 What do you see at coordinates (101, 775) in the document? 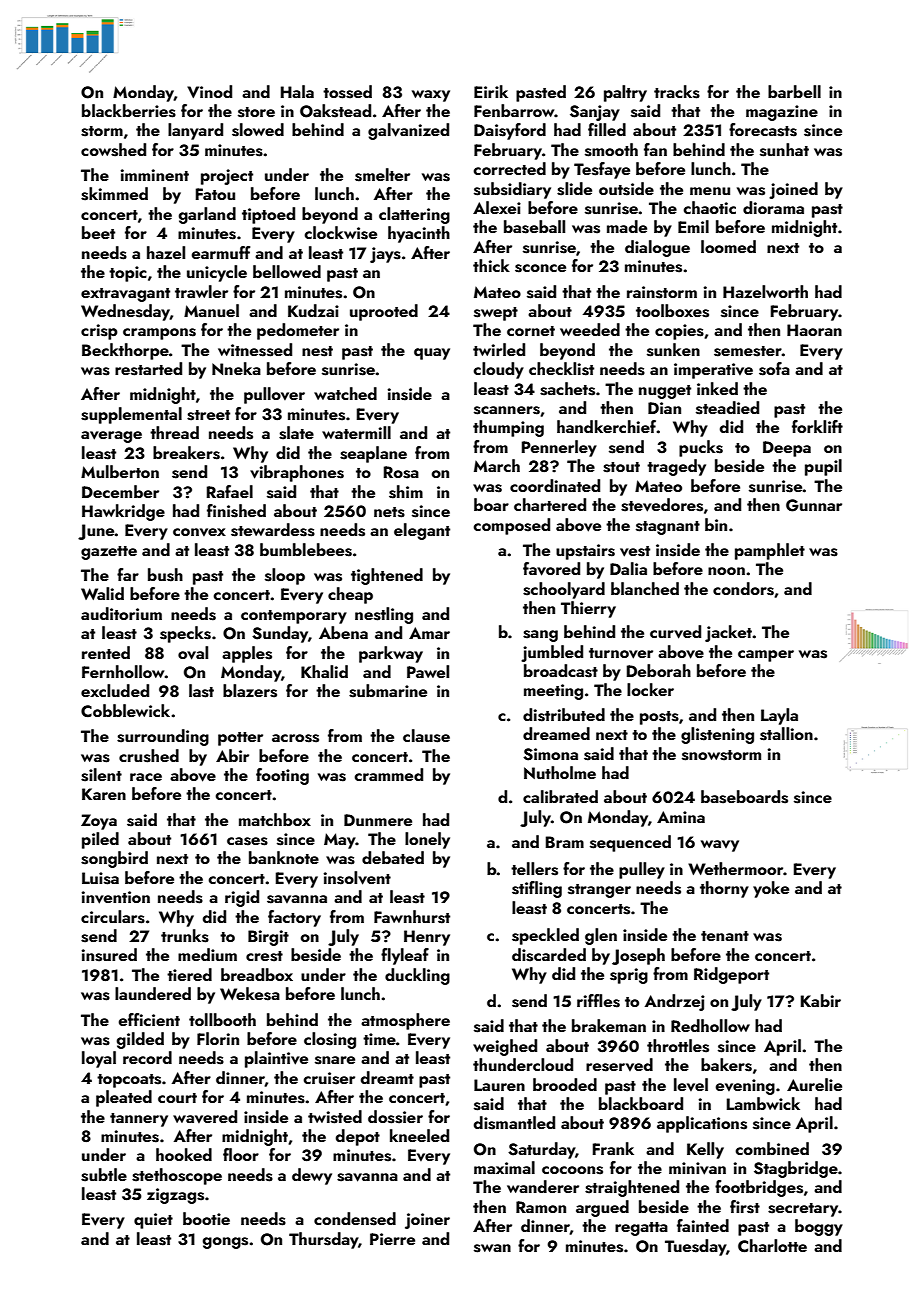
I see `silent` at bounding box center [101, 775].
